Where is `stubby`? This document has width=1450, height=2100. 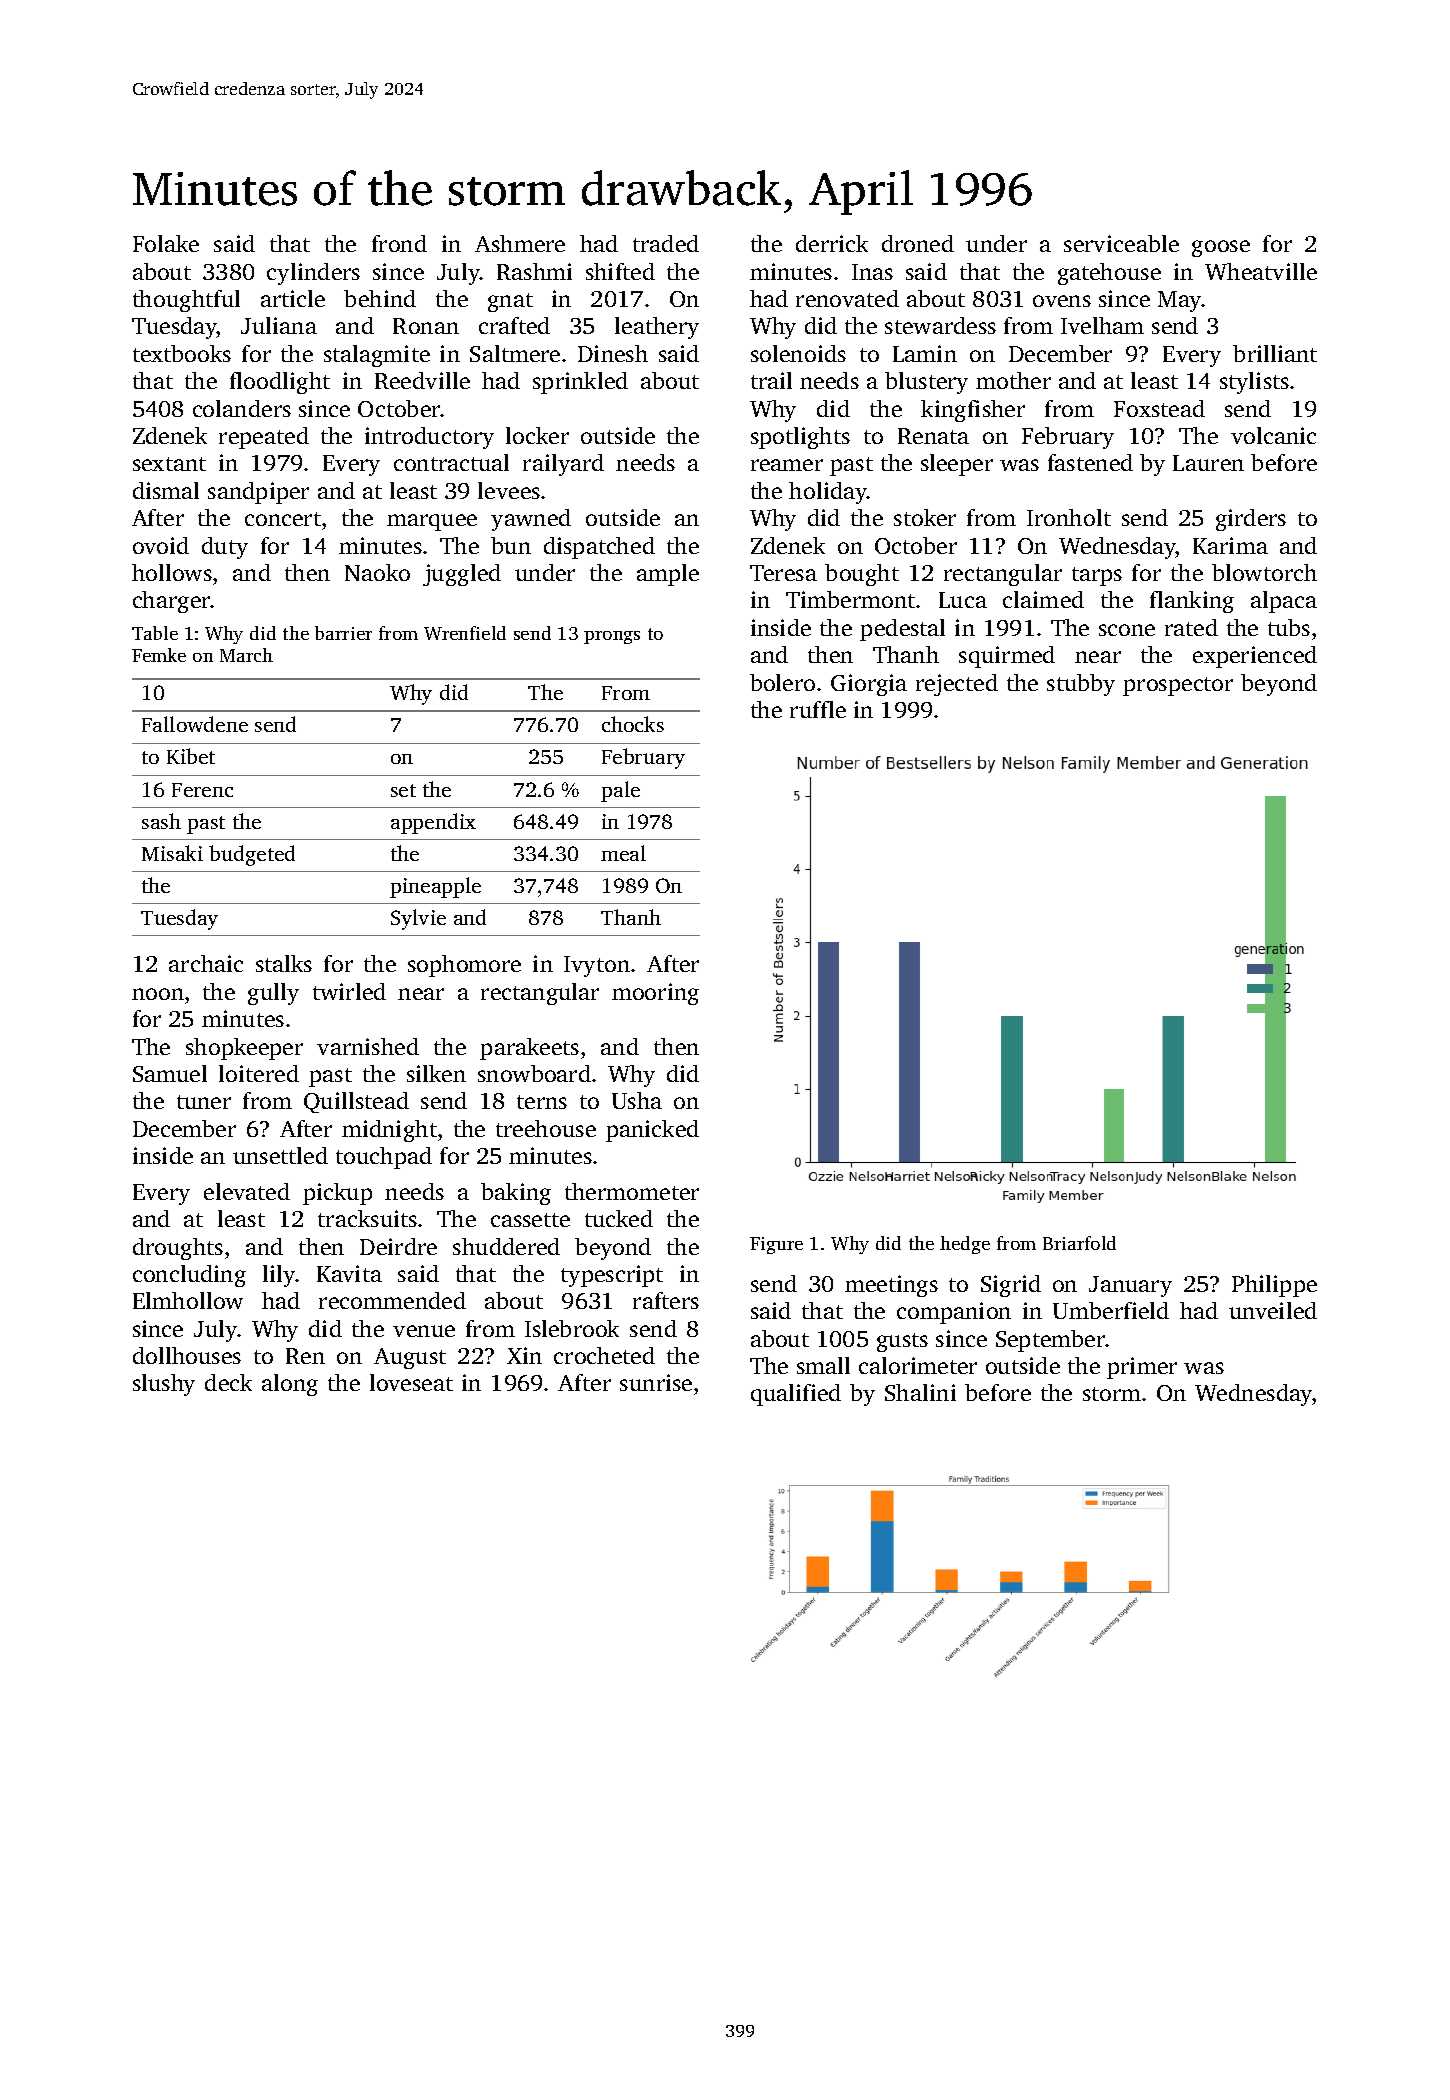 stubby is located at coordinates (1081, 685).
